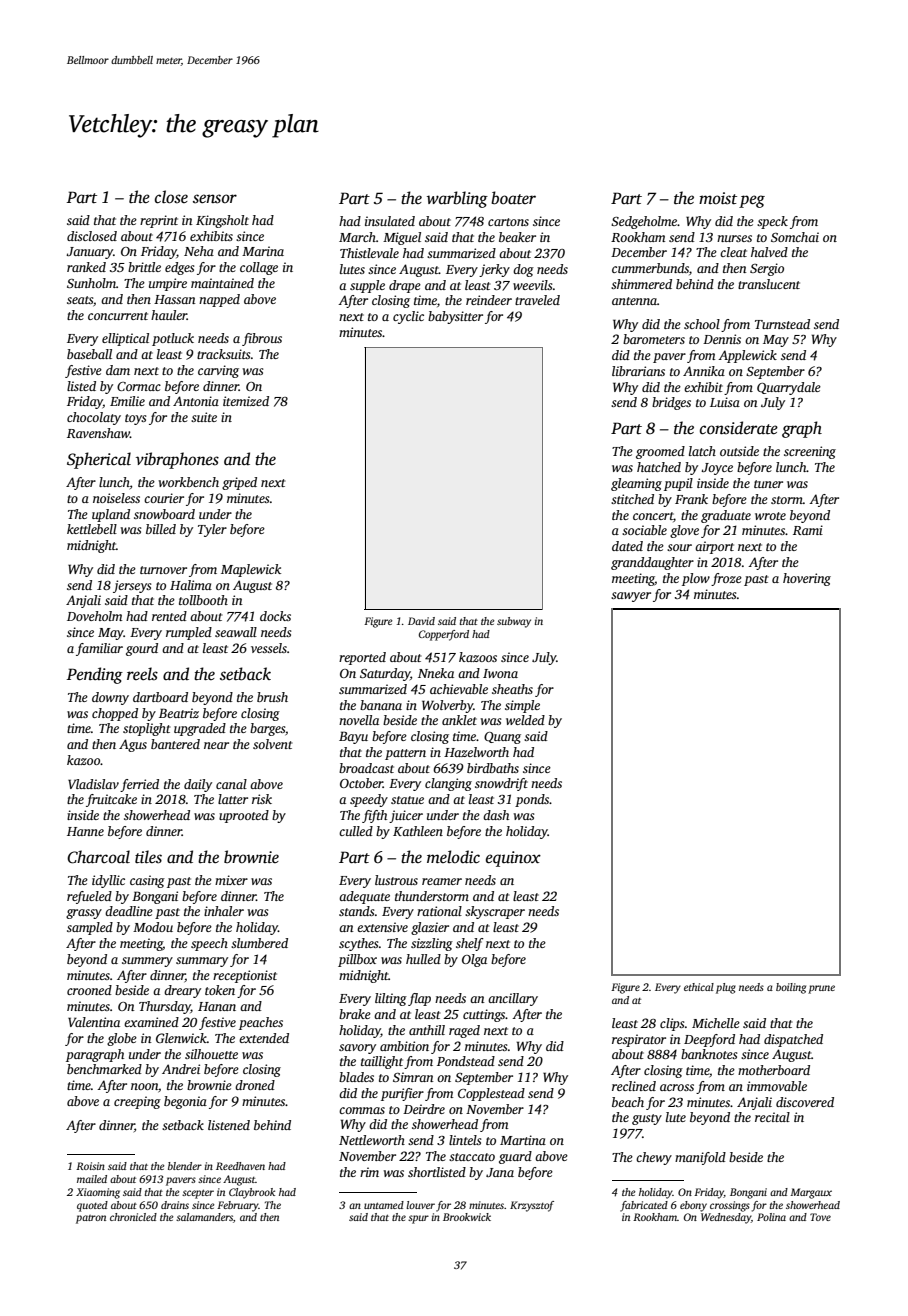 The image size is (908, 1316). What do you see at coordinates (239, 483) in the screenshot?
I see `griped` at bounding box center [239, 483].
